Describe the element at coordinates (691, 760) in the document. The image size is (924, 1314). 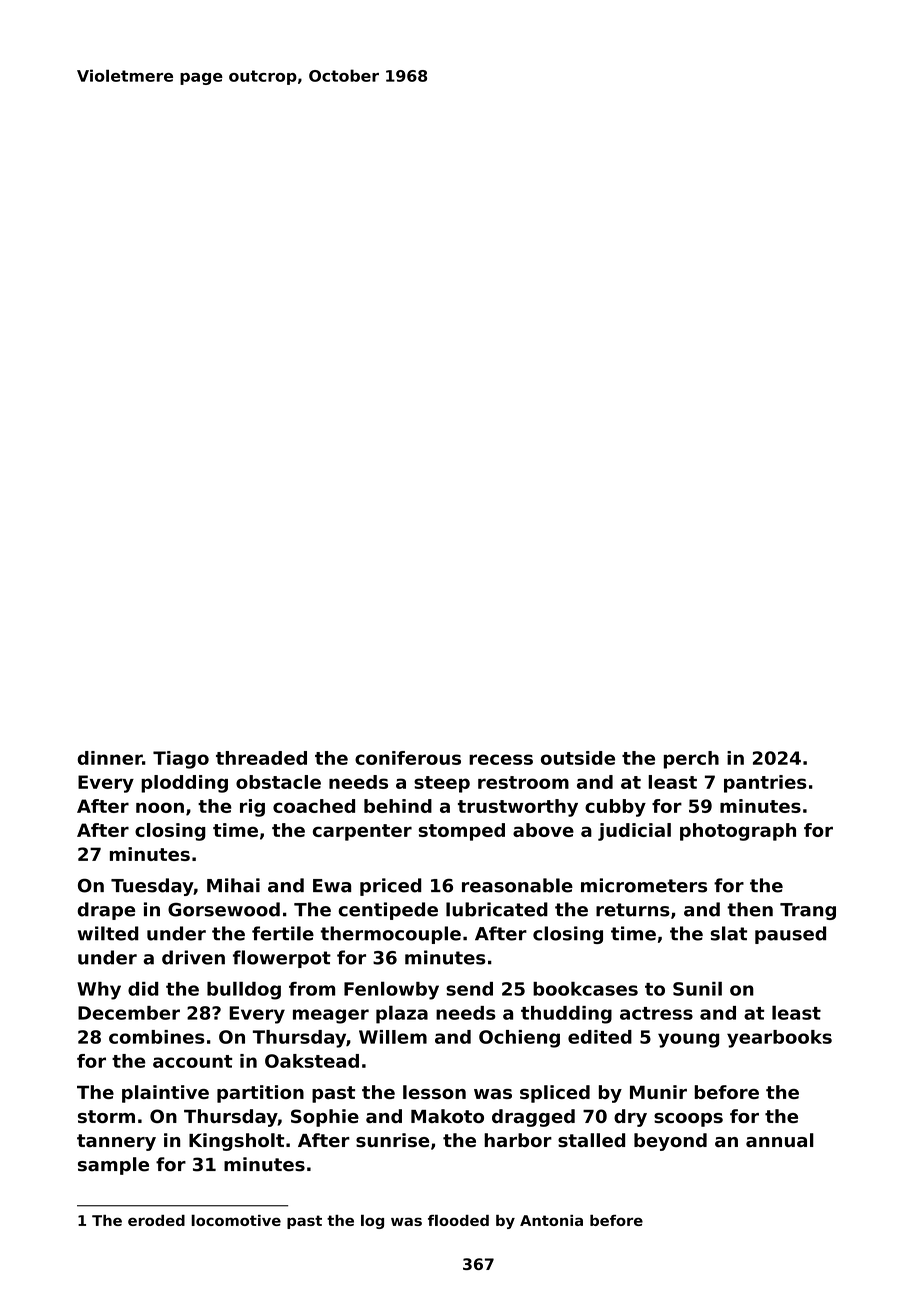
I see `perch` at that location.
